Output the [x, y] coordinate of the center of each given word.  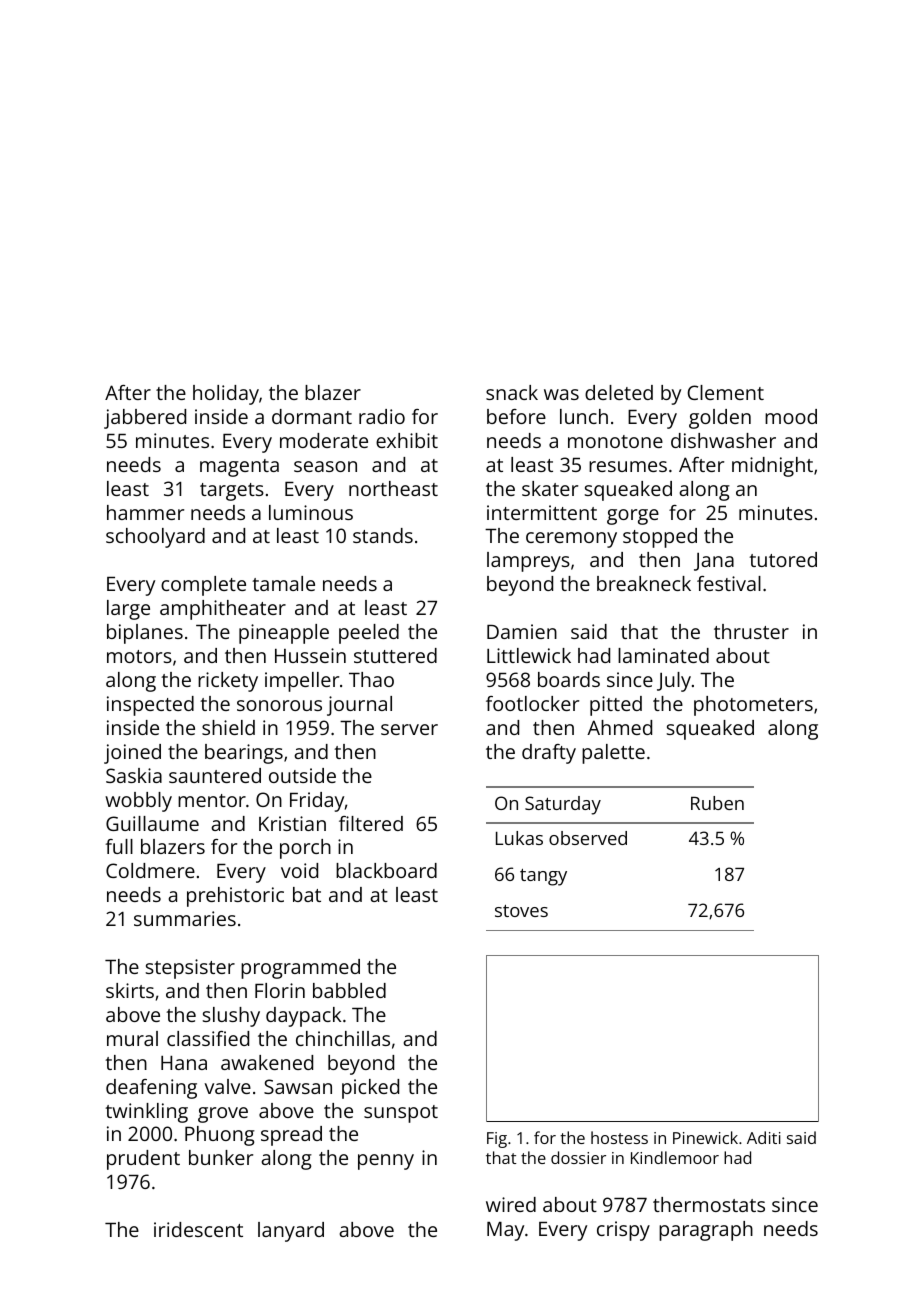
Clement [726, 392]
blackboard [386, 870]
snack [512, 392]
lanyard [291, 1232]
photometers [753, 706]
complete [203, 586]
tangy [543, 877]
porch [305, 849]
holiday [226, 395]
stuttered [395, 655]
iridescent [198, 1229]
